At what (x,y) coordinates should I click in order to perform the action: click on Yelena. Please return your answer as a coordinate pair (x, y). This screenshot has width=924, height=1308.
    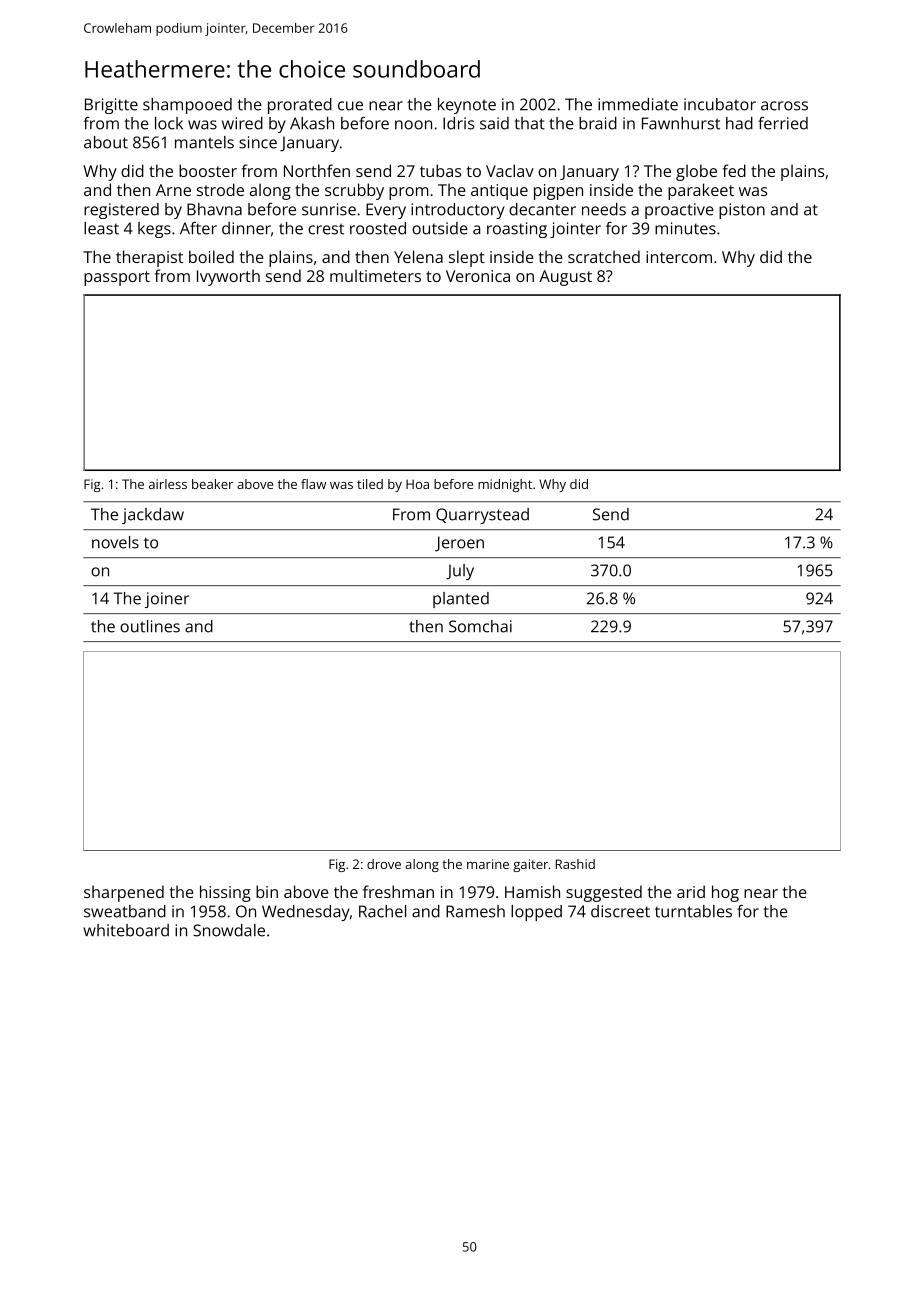
    Looking at the image, I should click on (418, 256).
